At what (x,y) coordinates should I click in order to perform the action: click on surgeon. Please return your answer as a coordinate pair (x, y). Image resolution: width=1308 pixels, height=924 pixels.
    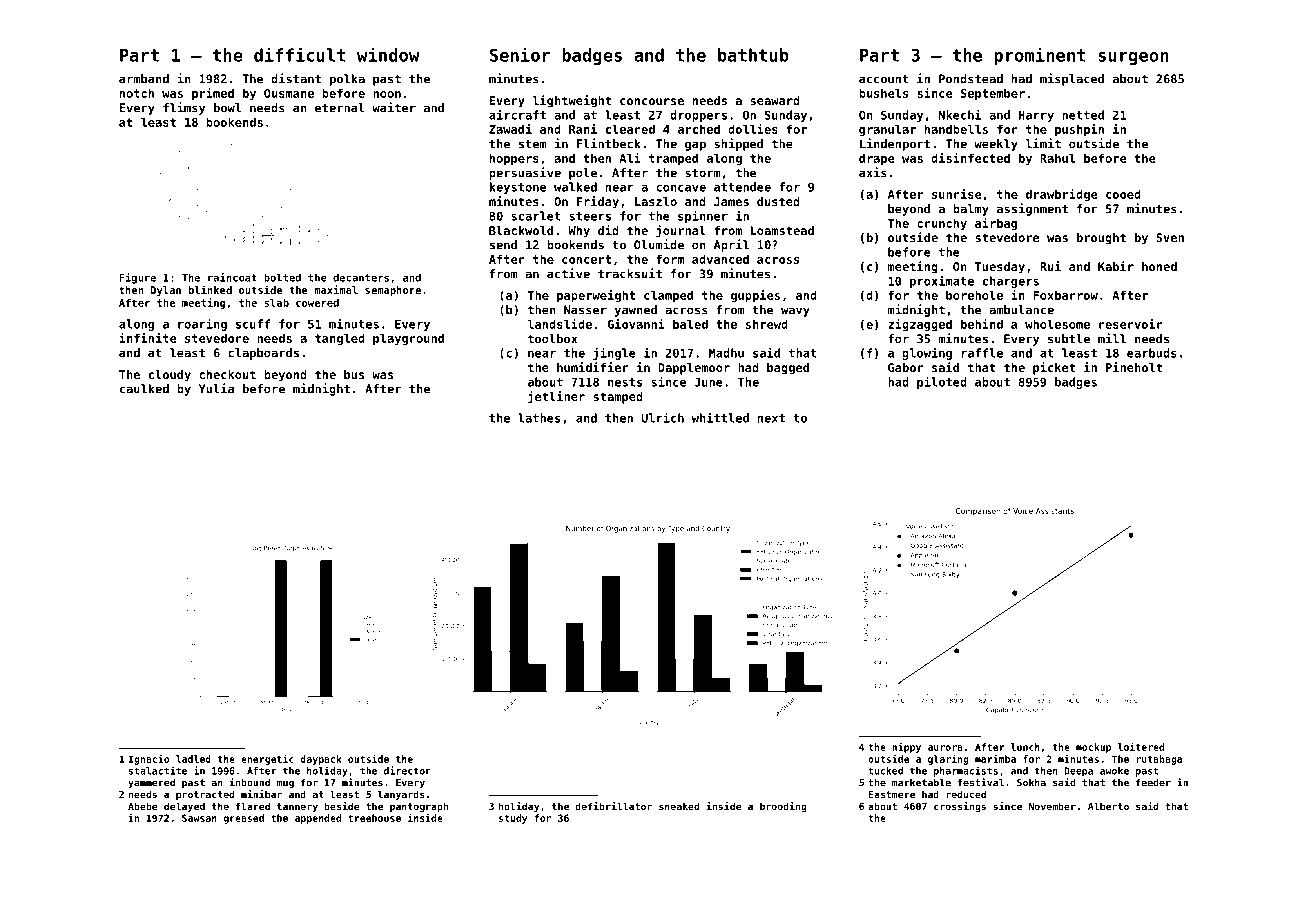
    Looking at the image, I should click on (1133, 58).
